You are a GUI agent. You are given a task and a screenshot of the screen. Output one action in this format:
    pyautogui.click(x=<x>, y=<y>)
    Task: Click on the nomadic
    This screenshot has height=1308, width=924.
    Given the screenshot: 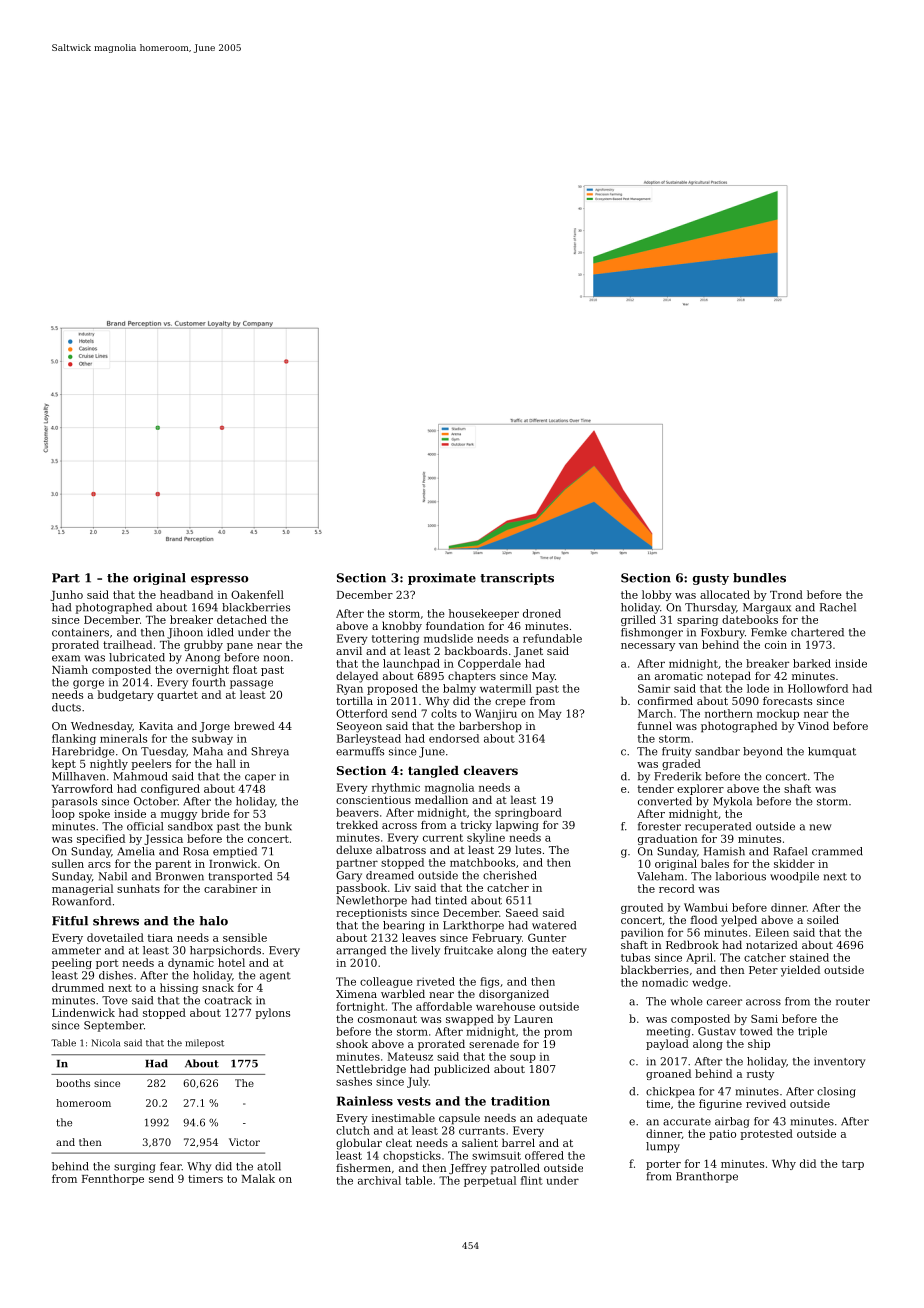 What is the action you would take?
    pyautogui.click(x=665, y=982)
